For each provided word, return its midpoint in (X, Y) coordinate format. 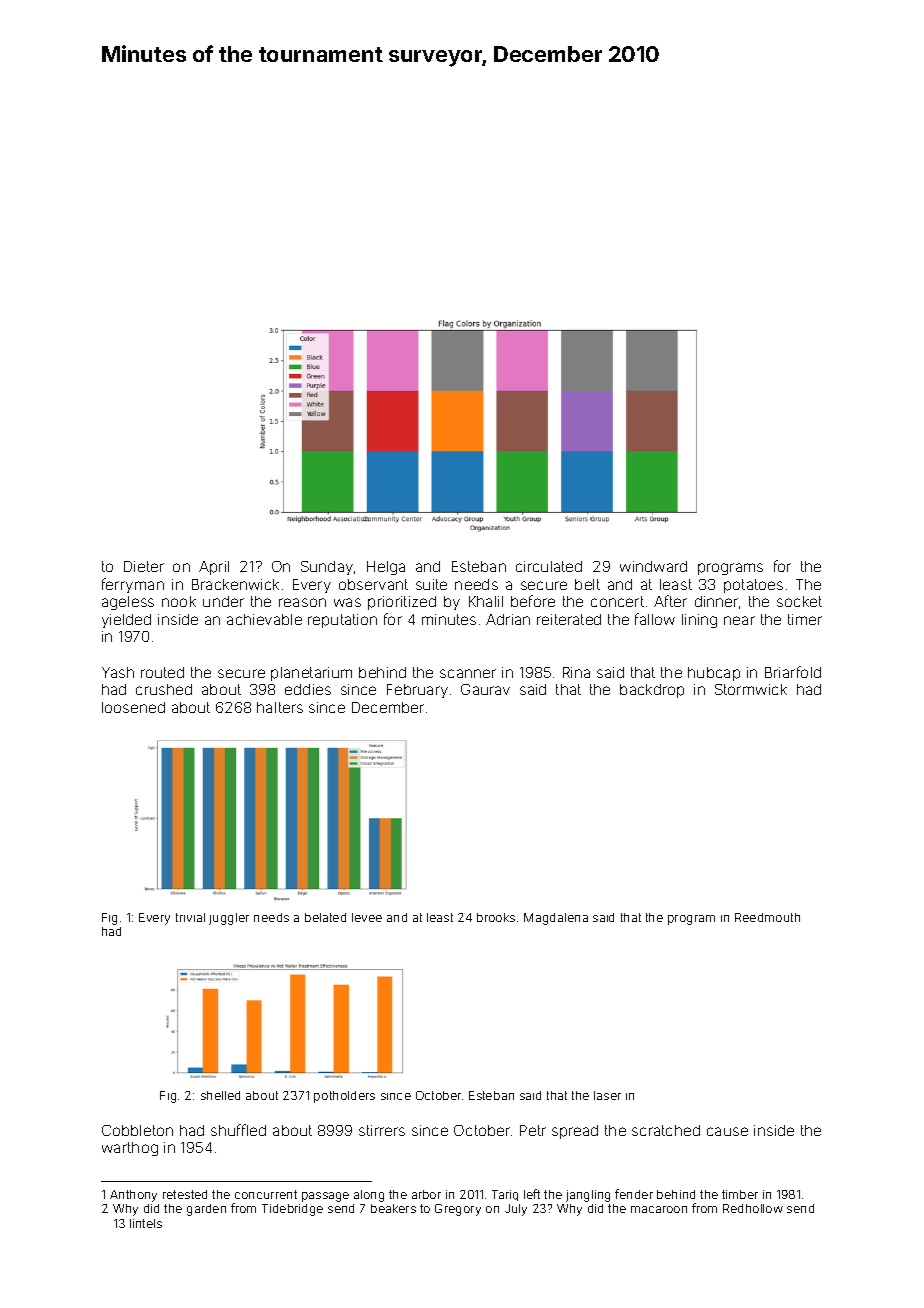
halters (280, 707)
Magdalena (556, 919)
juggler (229, 919)
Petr (533, 1130)
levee (367, 917)
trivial (190, 917)
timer (805, 619)
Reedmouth (767, 917)
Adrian (508, 619)
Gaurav (485, 689)
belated (325, 917)
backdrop (652, 691)
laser (607, 1095)
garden (206, 1210)
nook (179, 601)
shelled (220, 1095)
